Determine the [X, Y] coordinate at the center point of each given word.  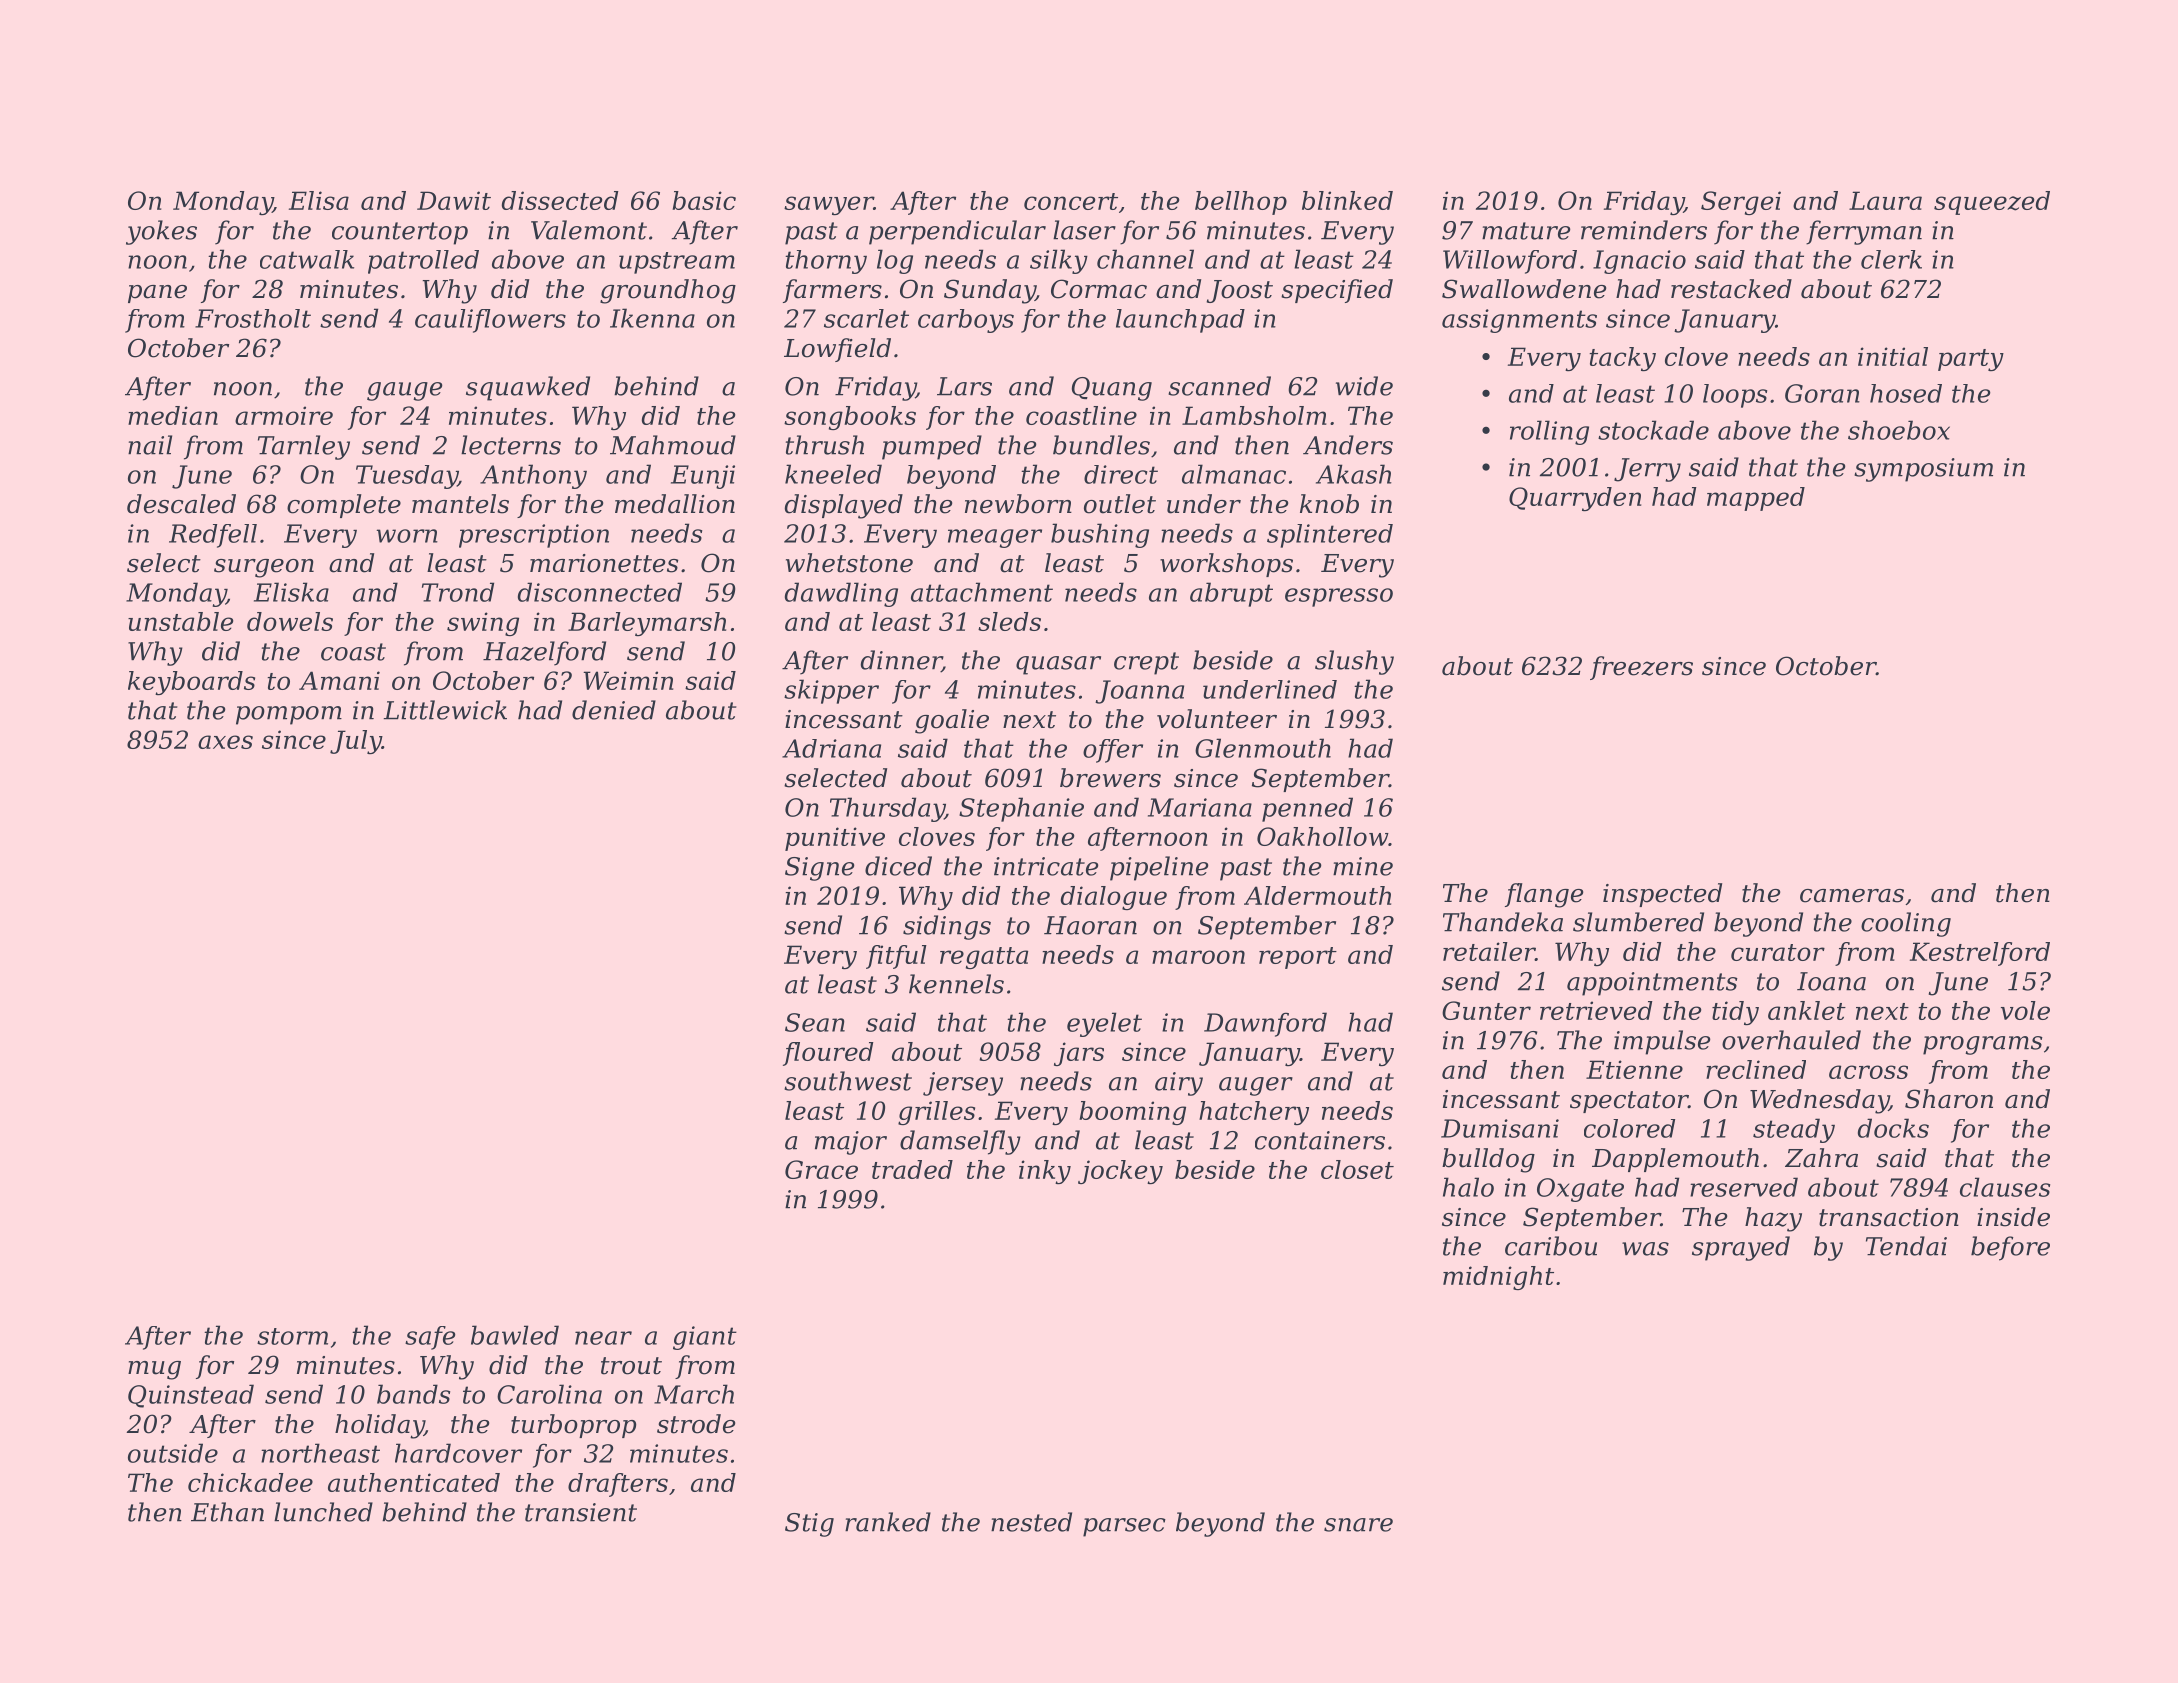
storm [292, 1336]
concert [1071, 201]
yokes [161, 232]
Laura [1885, 200]
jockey [1120, 1172]
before [2010, 1248]
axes [225, 742]
